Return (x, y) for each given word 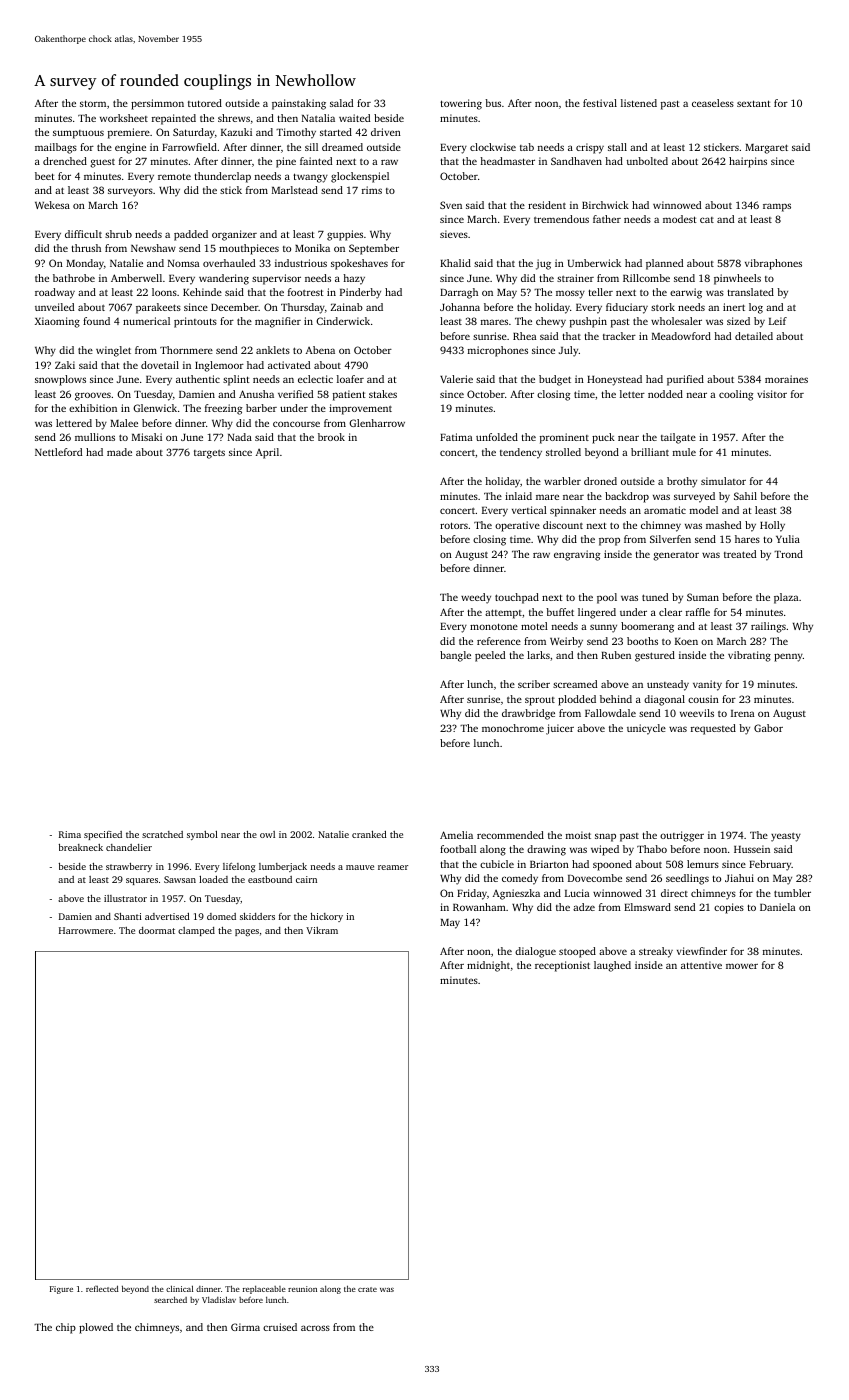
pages (247, 933)
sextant (754, 103)
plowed (96, 1328)
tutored (205, 103)
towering (461, 104)
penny (788, 657)
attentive (701, 965)
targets (209, 454)
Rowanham (479, 907)
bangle (455, 656)
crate (367, 1289)
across (315, 1328)
